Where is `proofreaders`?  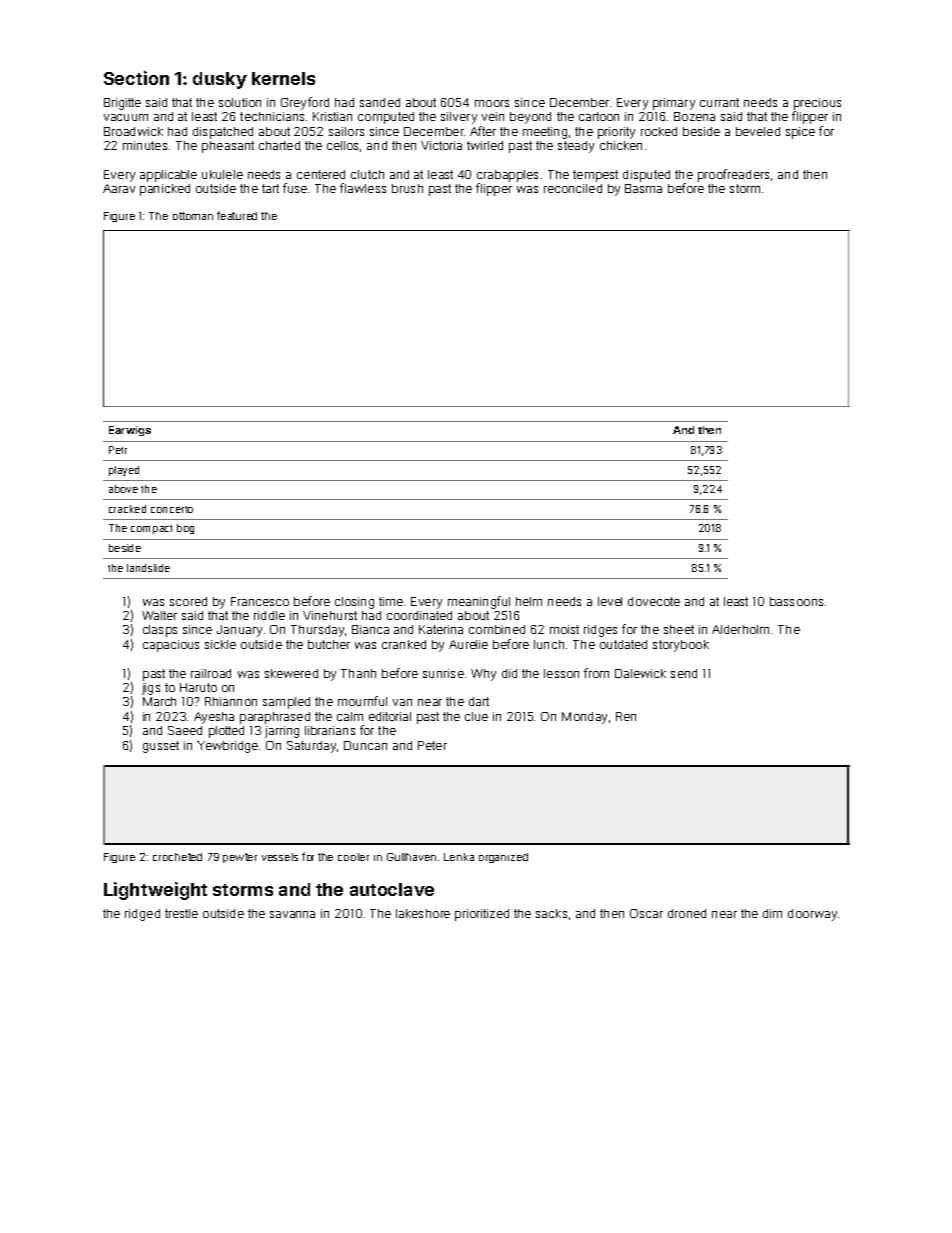
proofreaders is located at coordinates (733, 175).
